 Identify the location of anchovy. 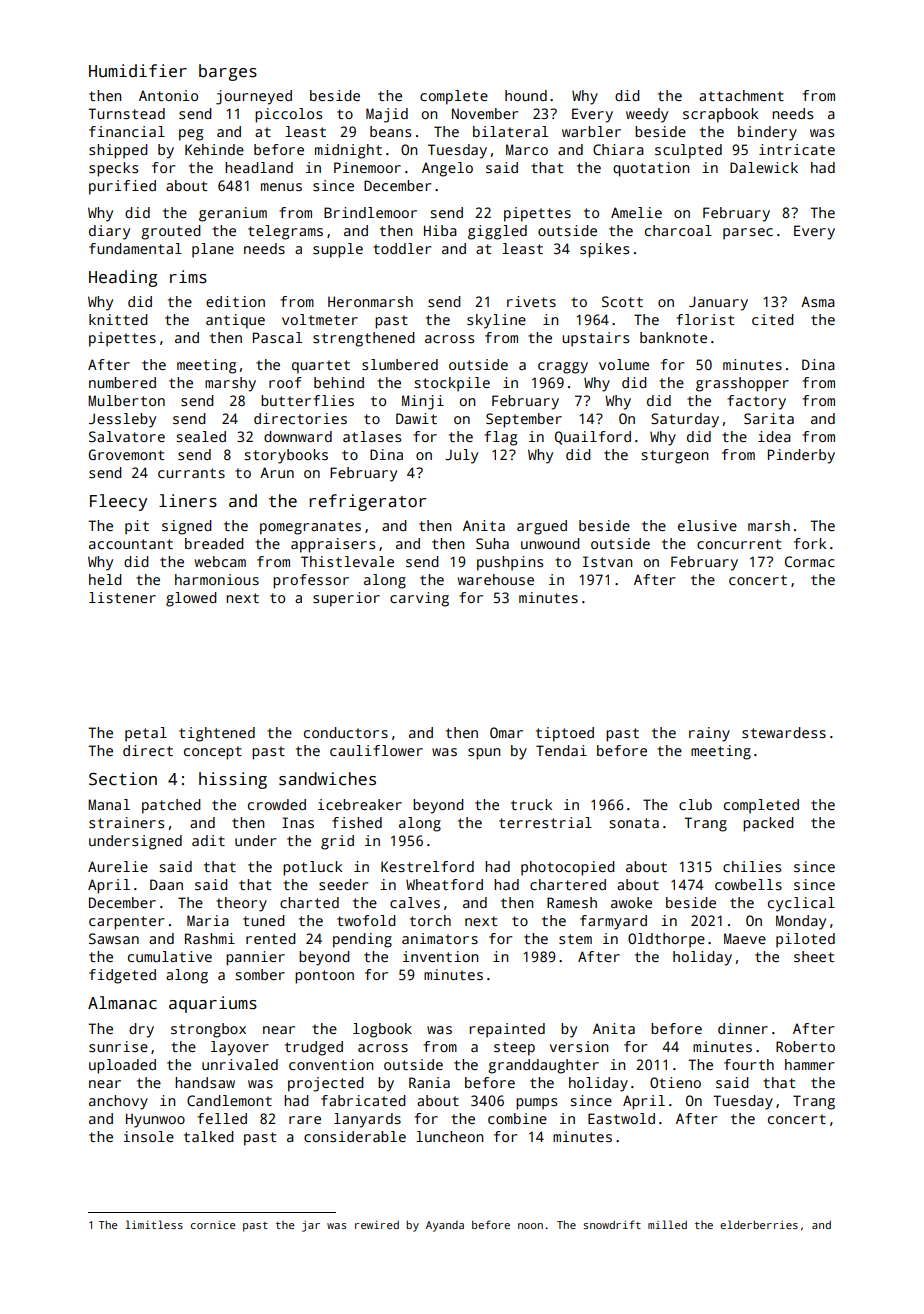
(118, 1102).
